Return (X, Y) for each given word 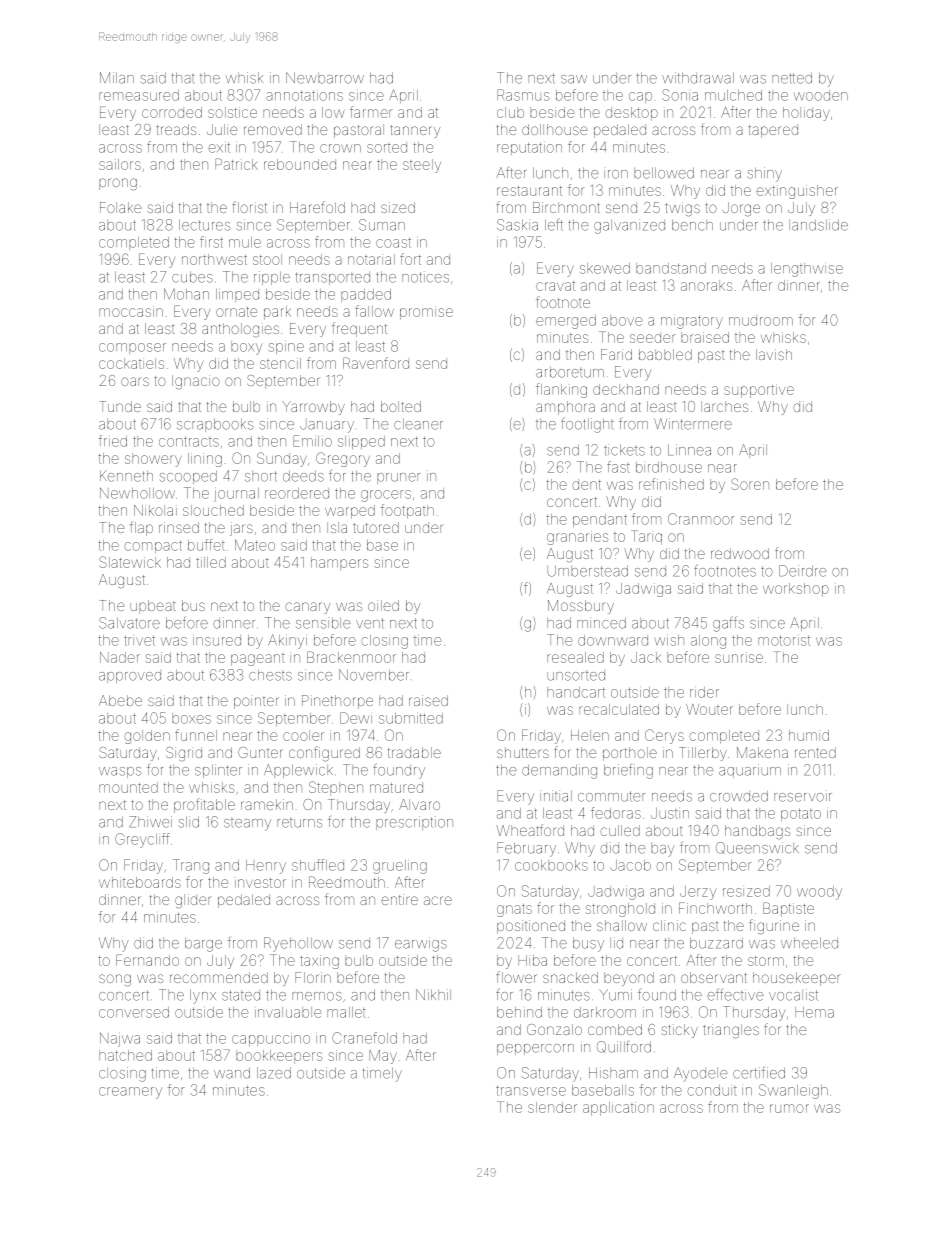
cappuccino (271, 1040)
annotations (304, 95)
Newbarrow (325, 78)
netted (792, 78)
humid (809, 735)
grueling (400, 867)
